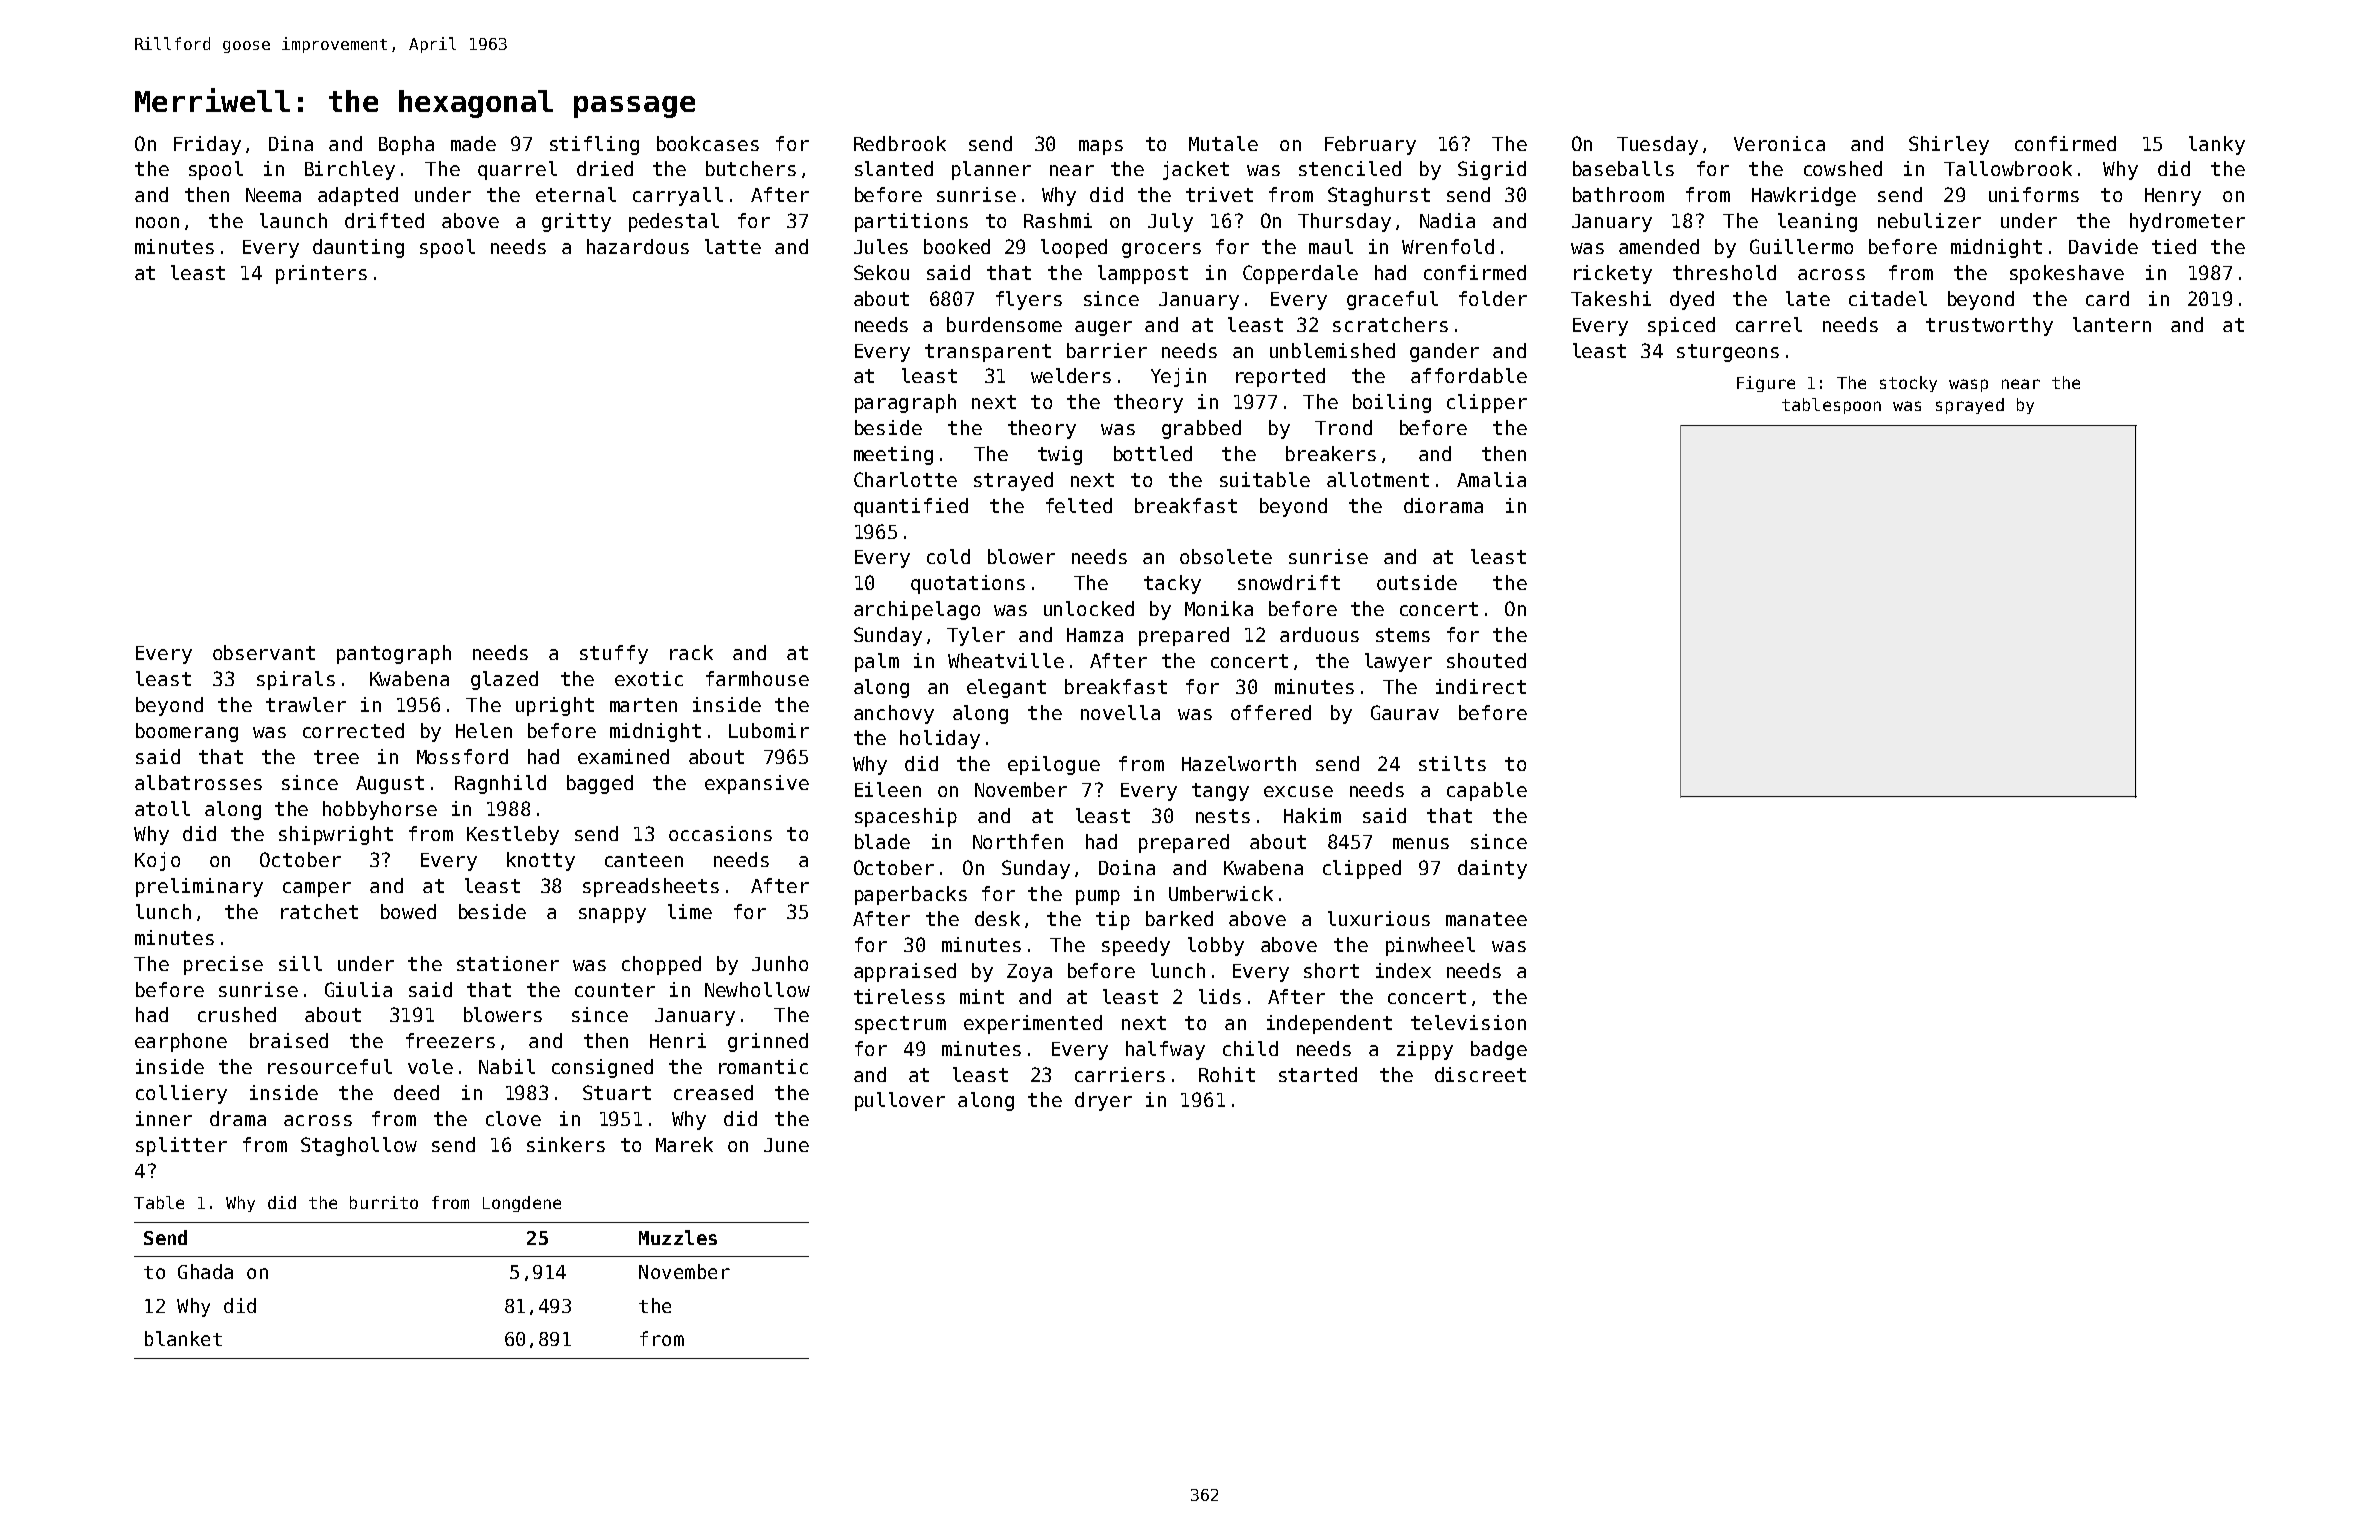  I want to click on observant, so click(264, 652).
